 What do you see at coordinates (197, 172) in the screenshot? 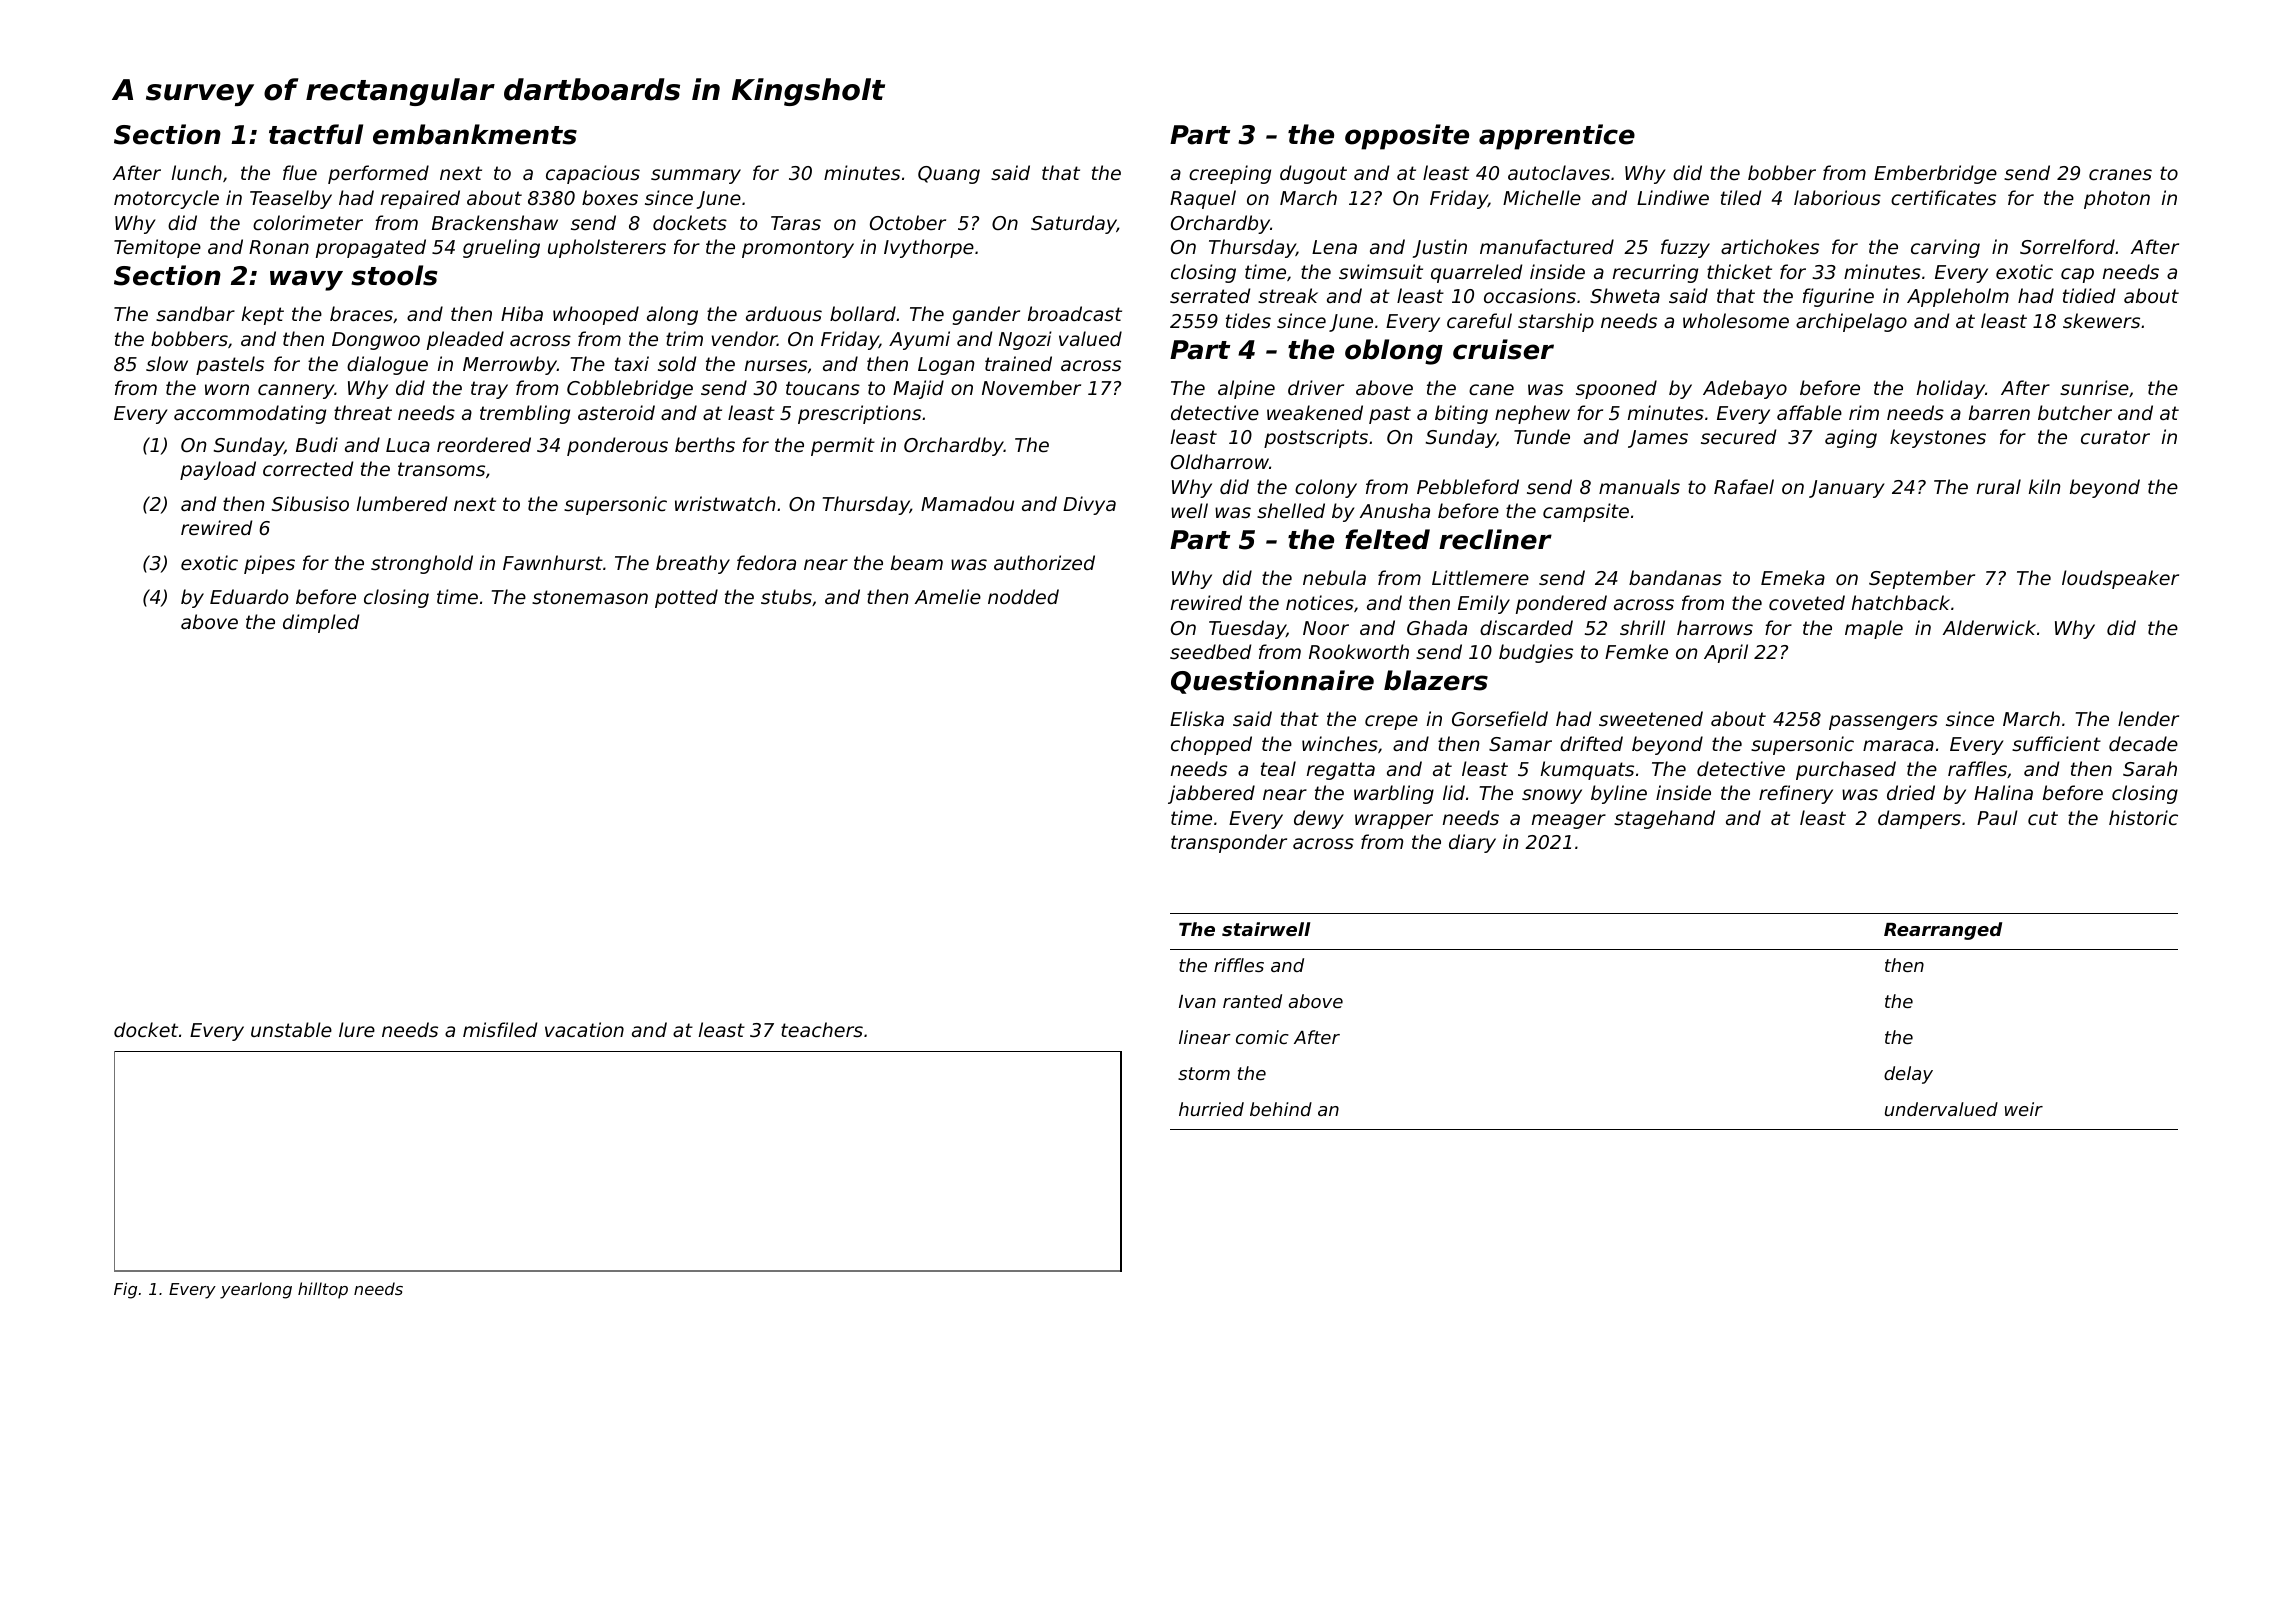
I see `lunch` at bounding box center [197, 172].
